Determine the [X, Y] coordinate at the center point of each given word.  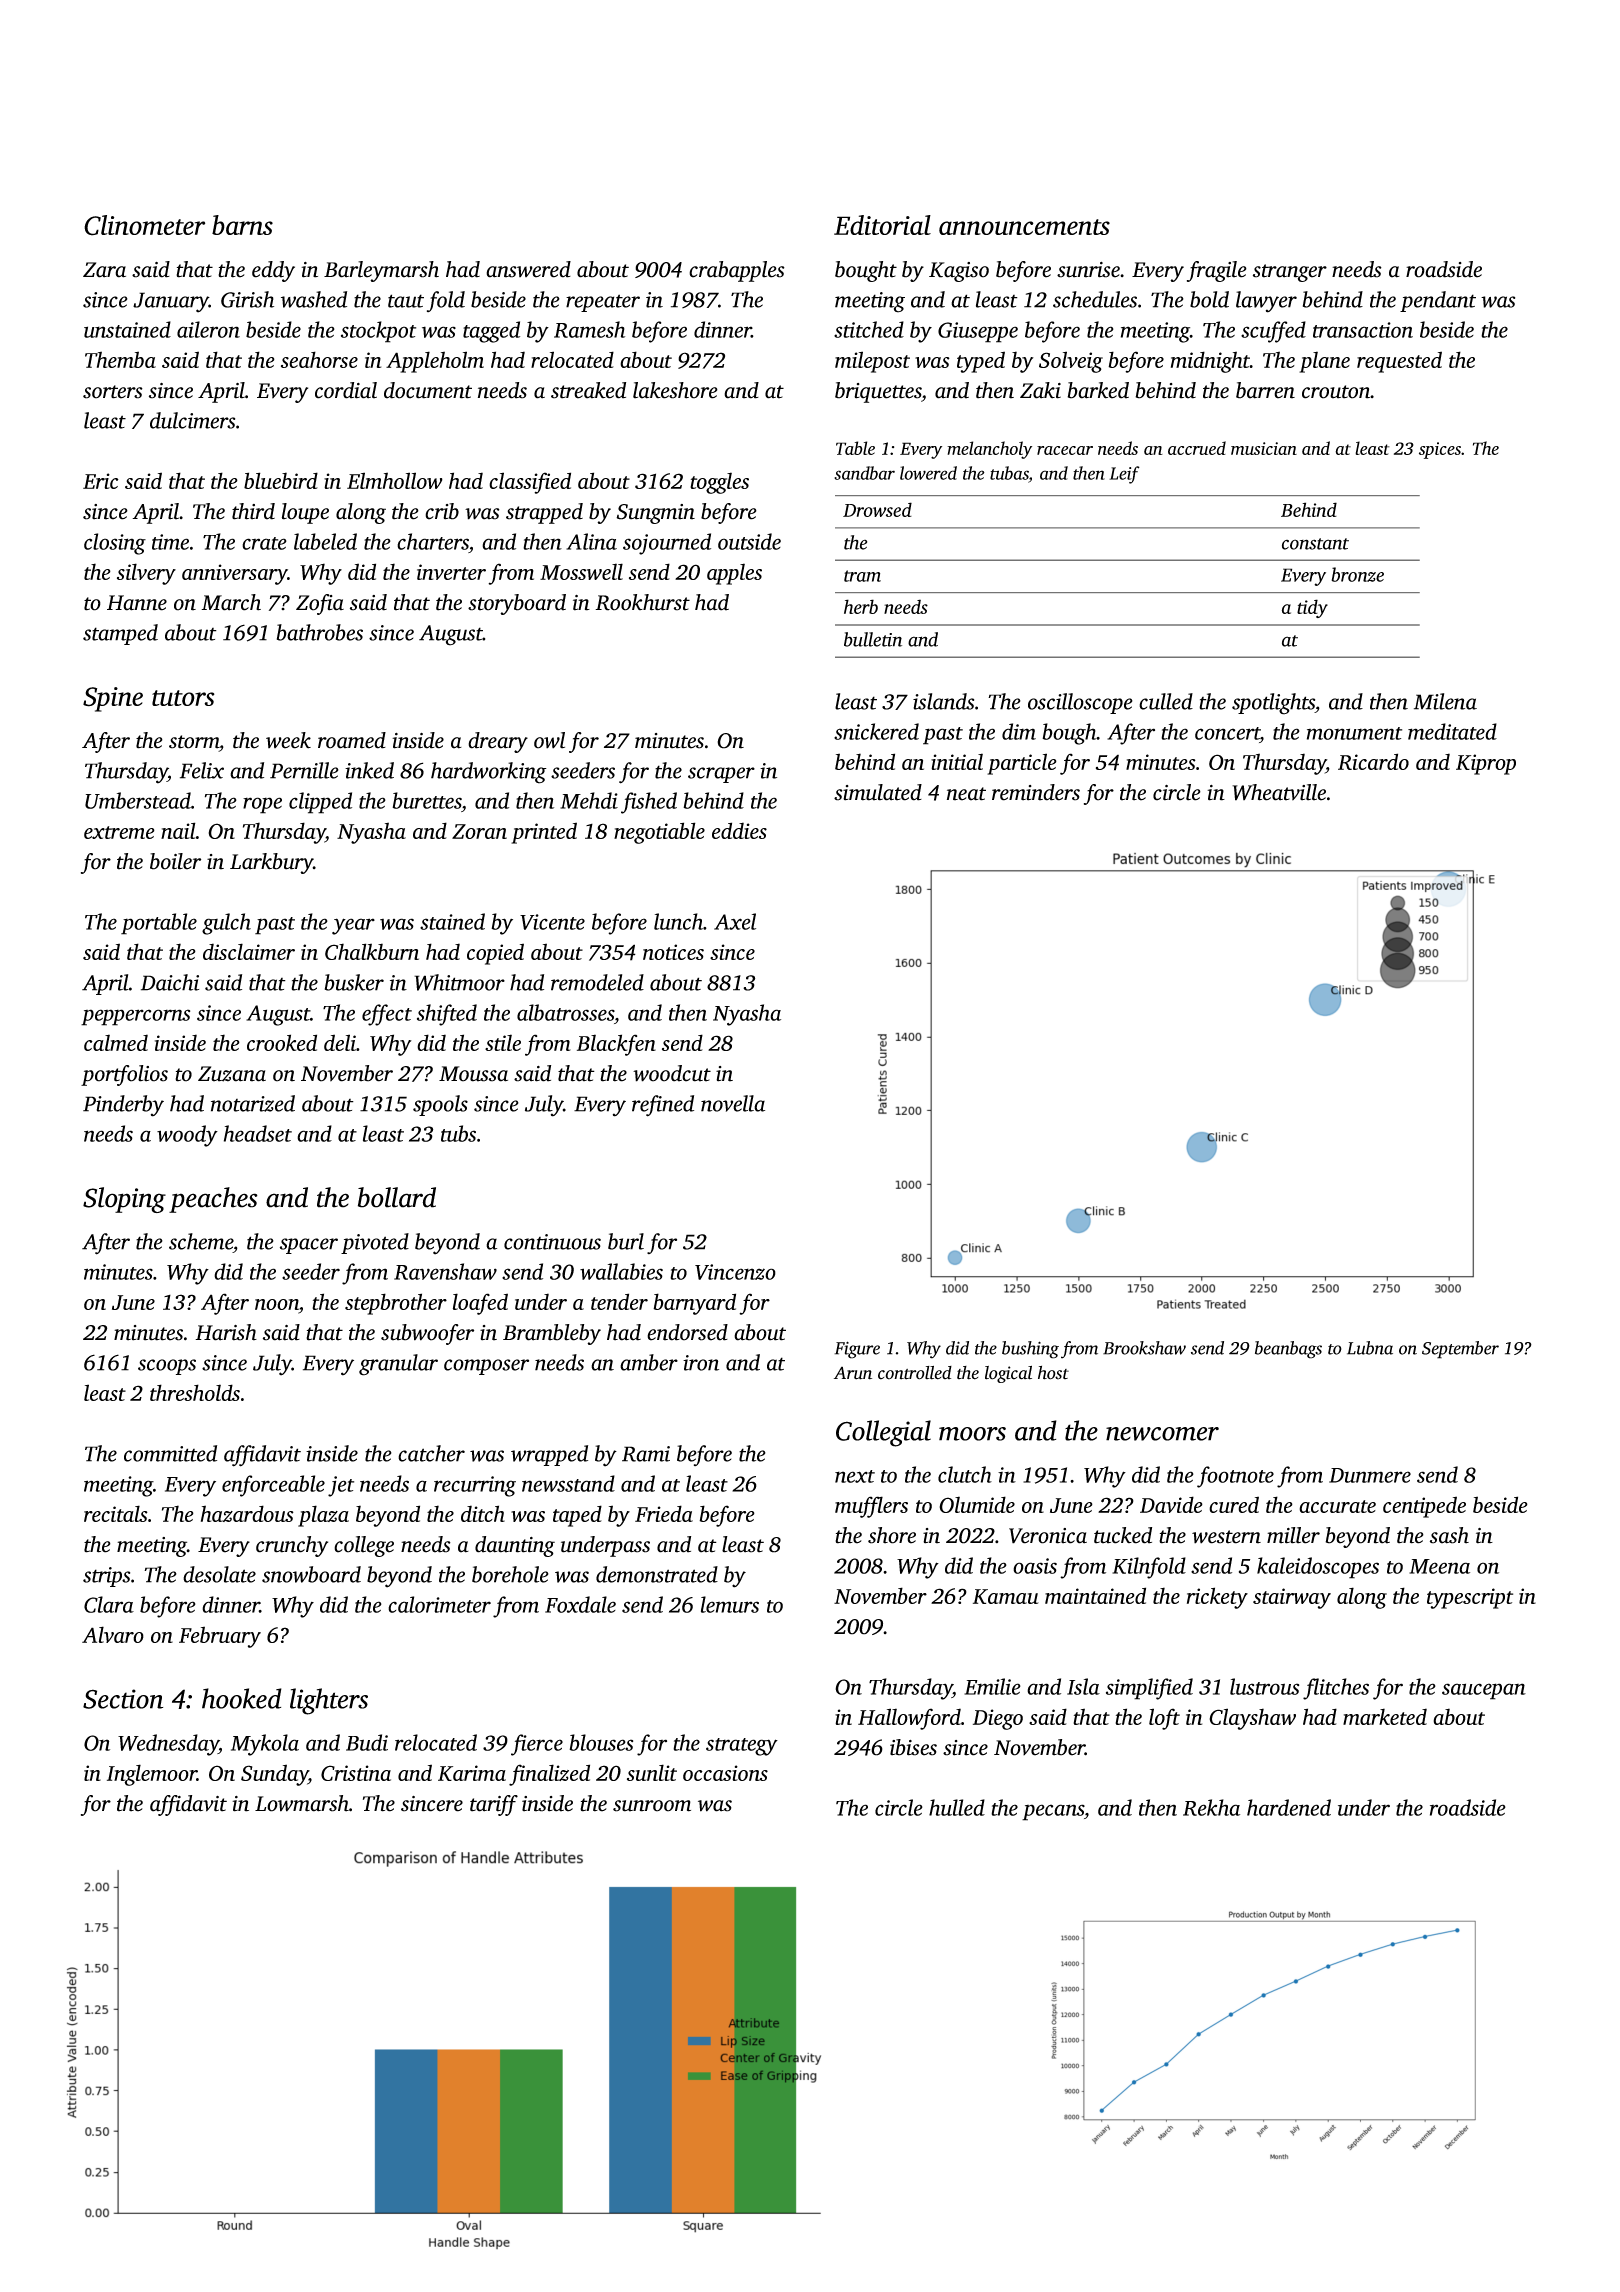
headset [258, 1133]
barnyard [694, 1304]
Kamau [1006, 1596]
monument [1354, 733]
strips [106, 1577]
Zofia [320, 604]
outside [749, 541]
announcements [1024, 227]
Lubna [1370, 1348]
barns [242, 225]
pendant [1438, 301]
